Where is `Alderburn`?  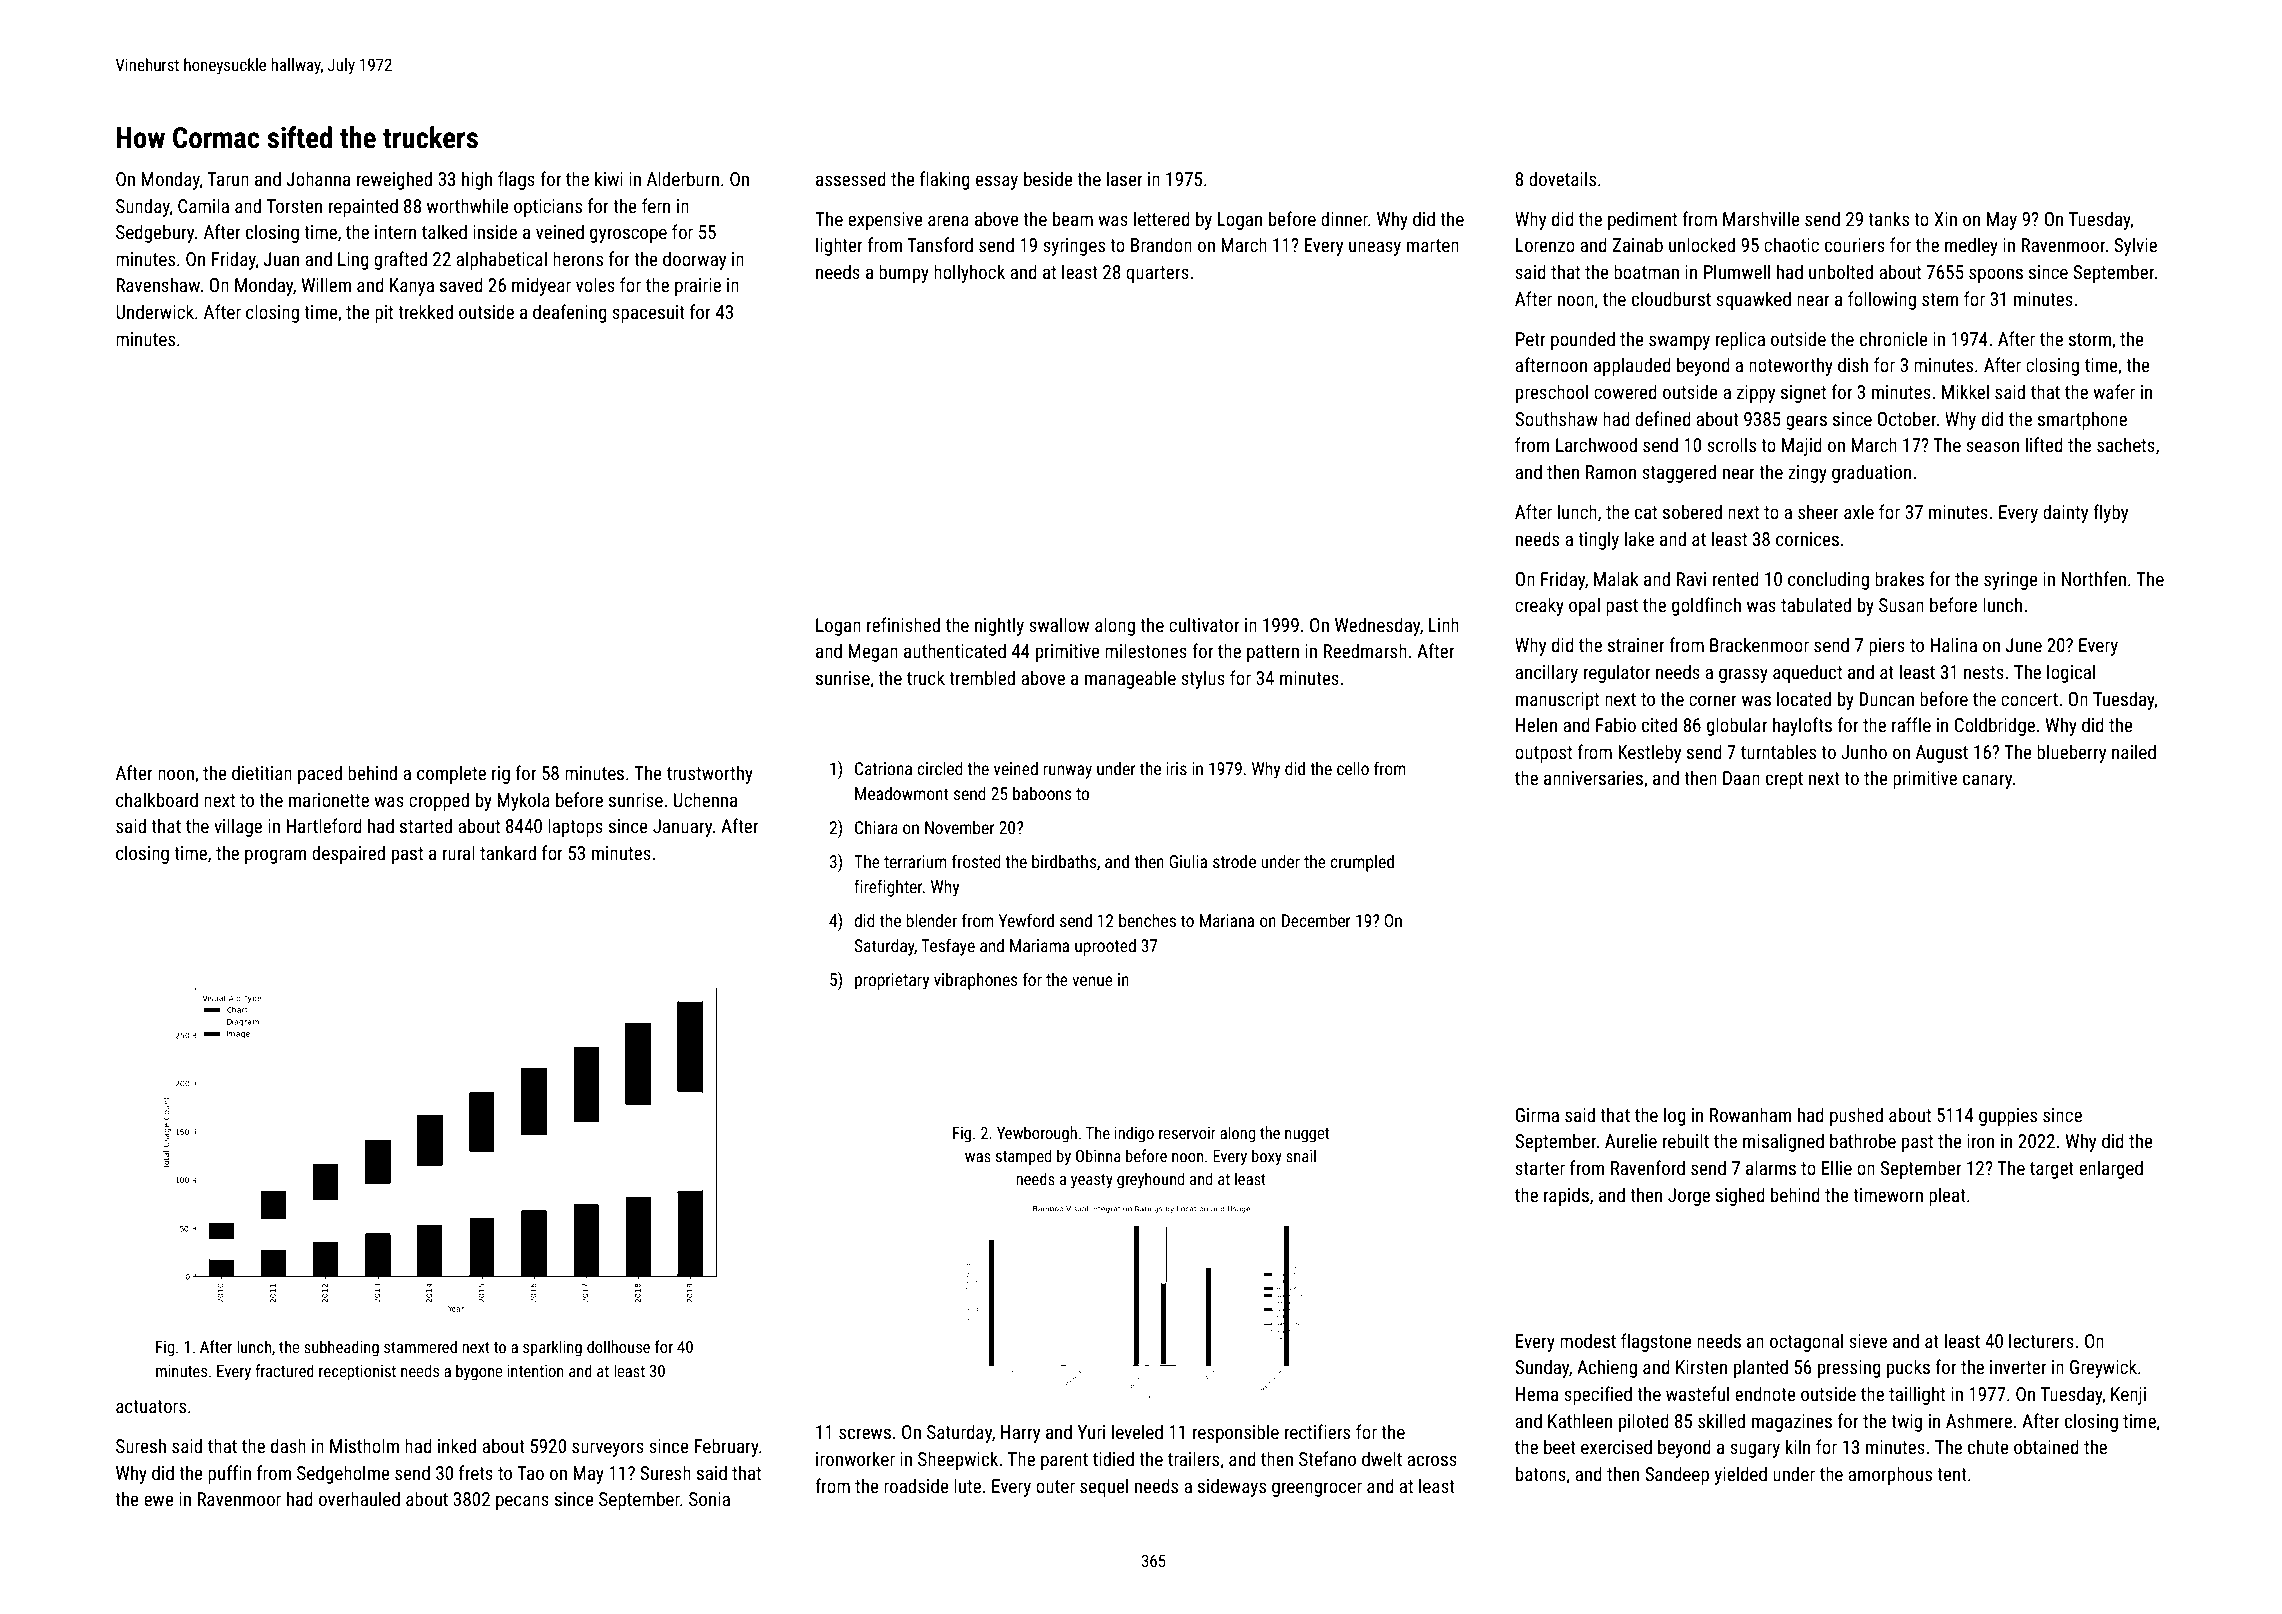
Alderburn is located at coordinates (683, 178).
